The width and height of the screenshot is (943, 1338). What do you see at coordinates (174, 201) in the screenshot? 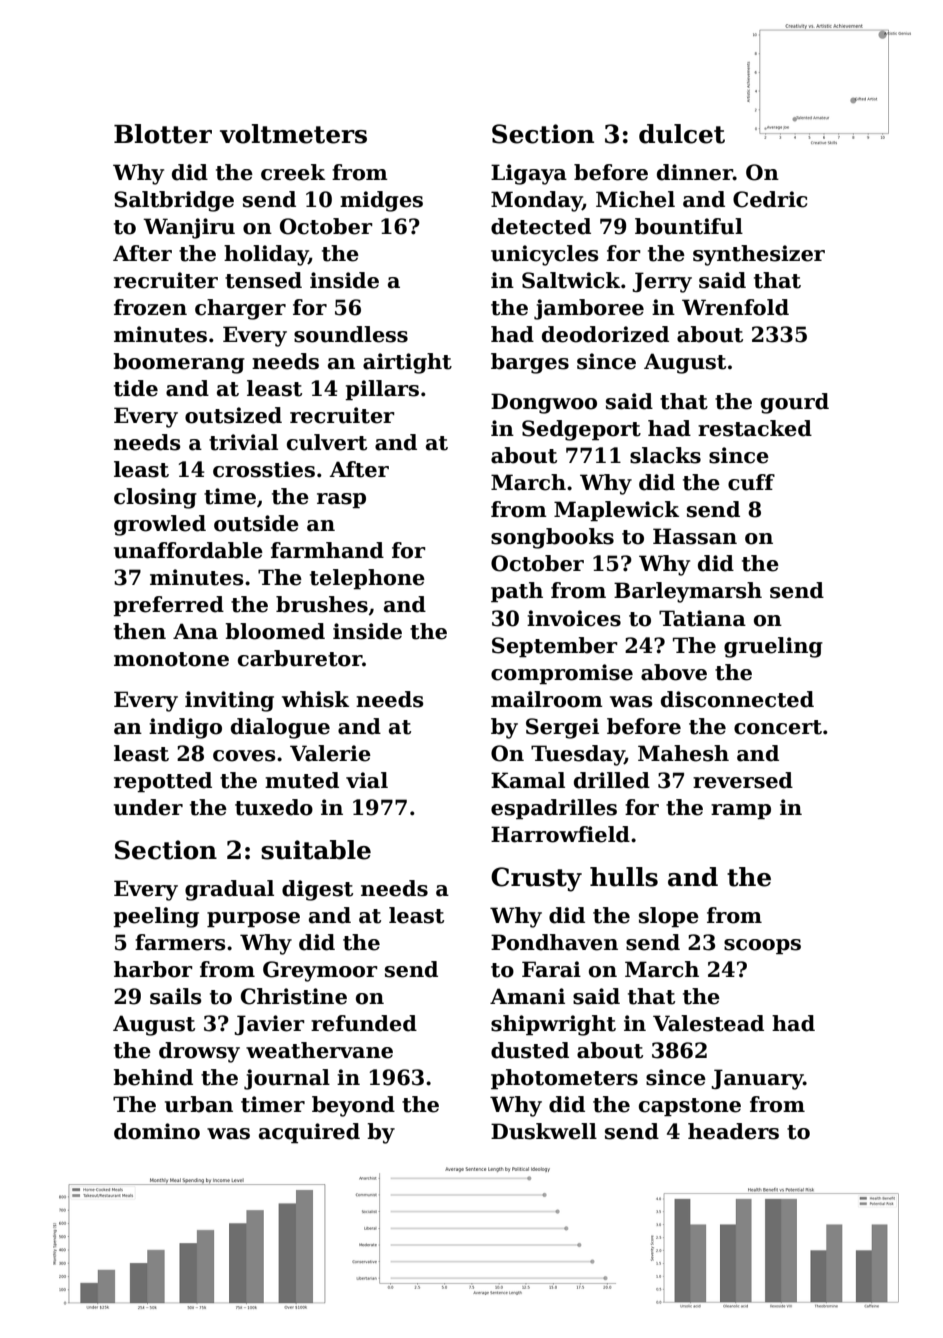
I see `Saltbridge` at bounding box center [174, 201].
